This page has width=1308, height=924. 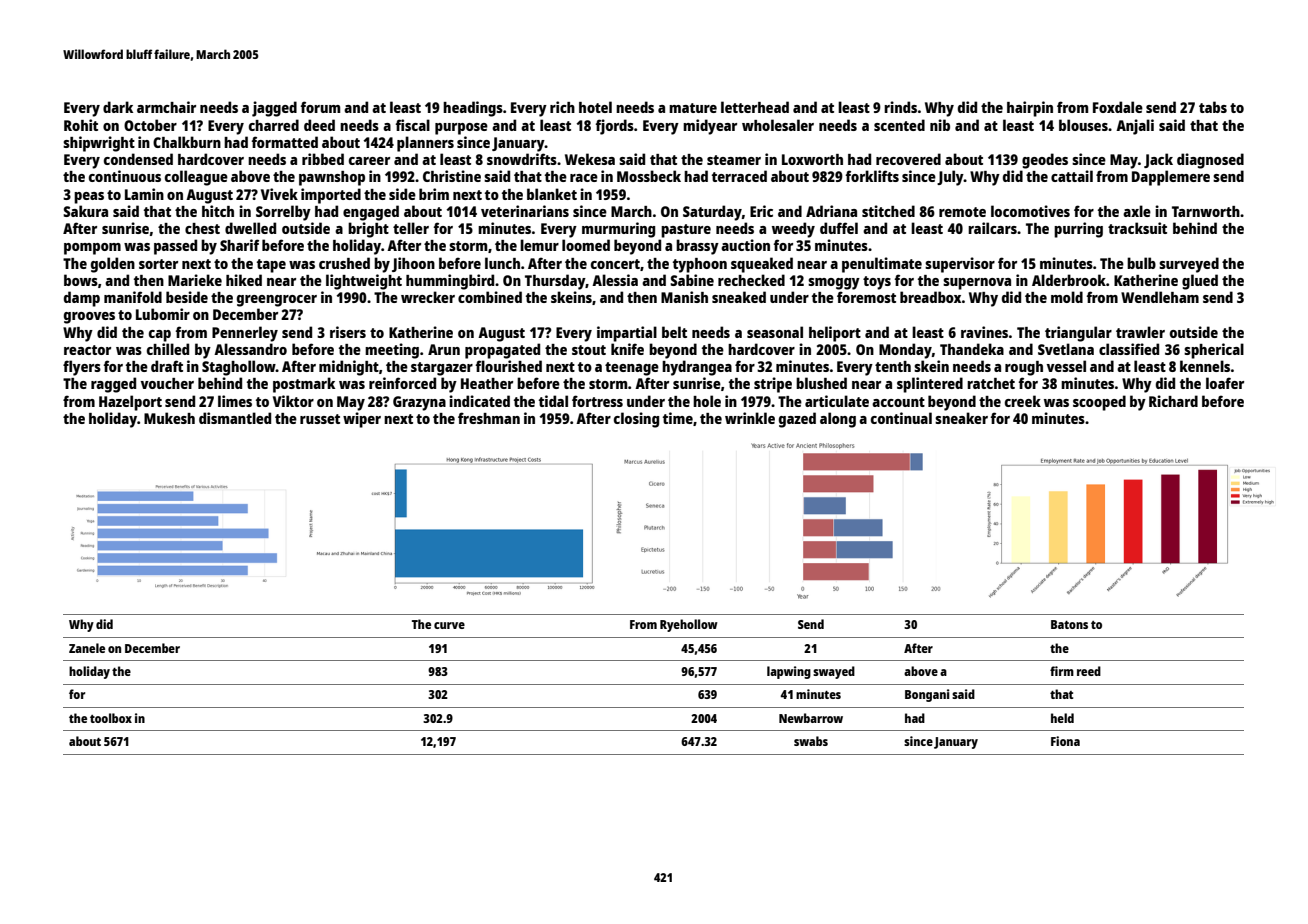 I want to click on wiper, so click(x=362, y=420).
